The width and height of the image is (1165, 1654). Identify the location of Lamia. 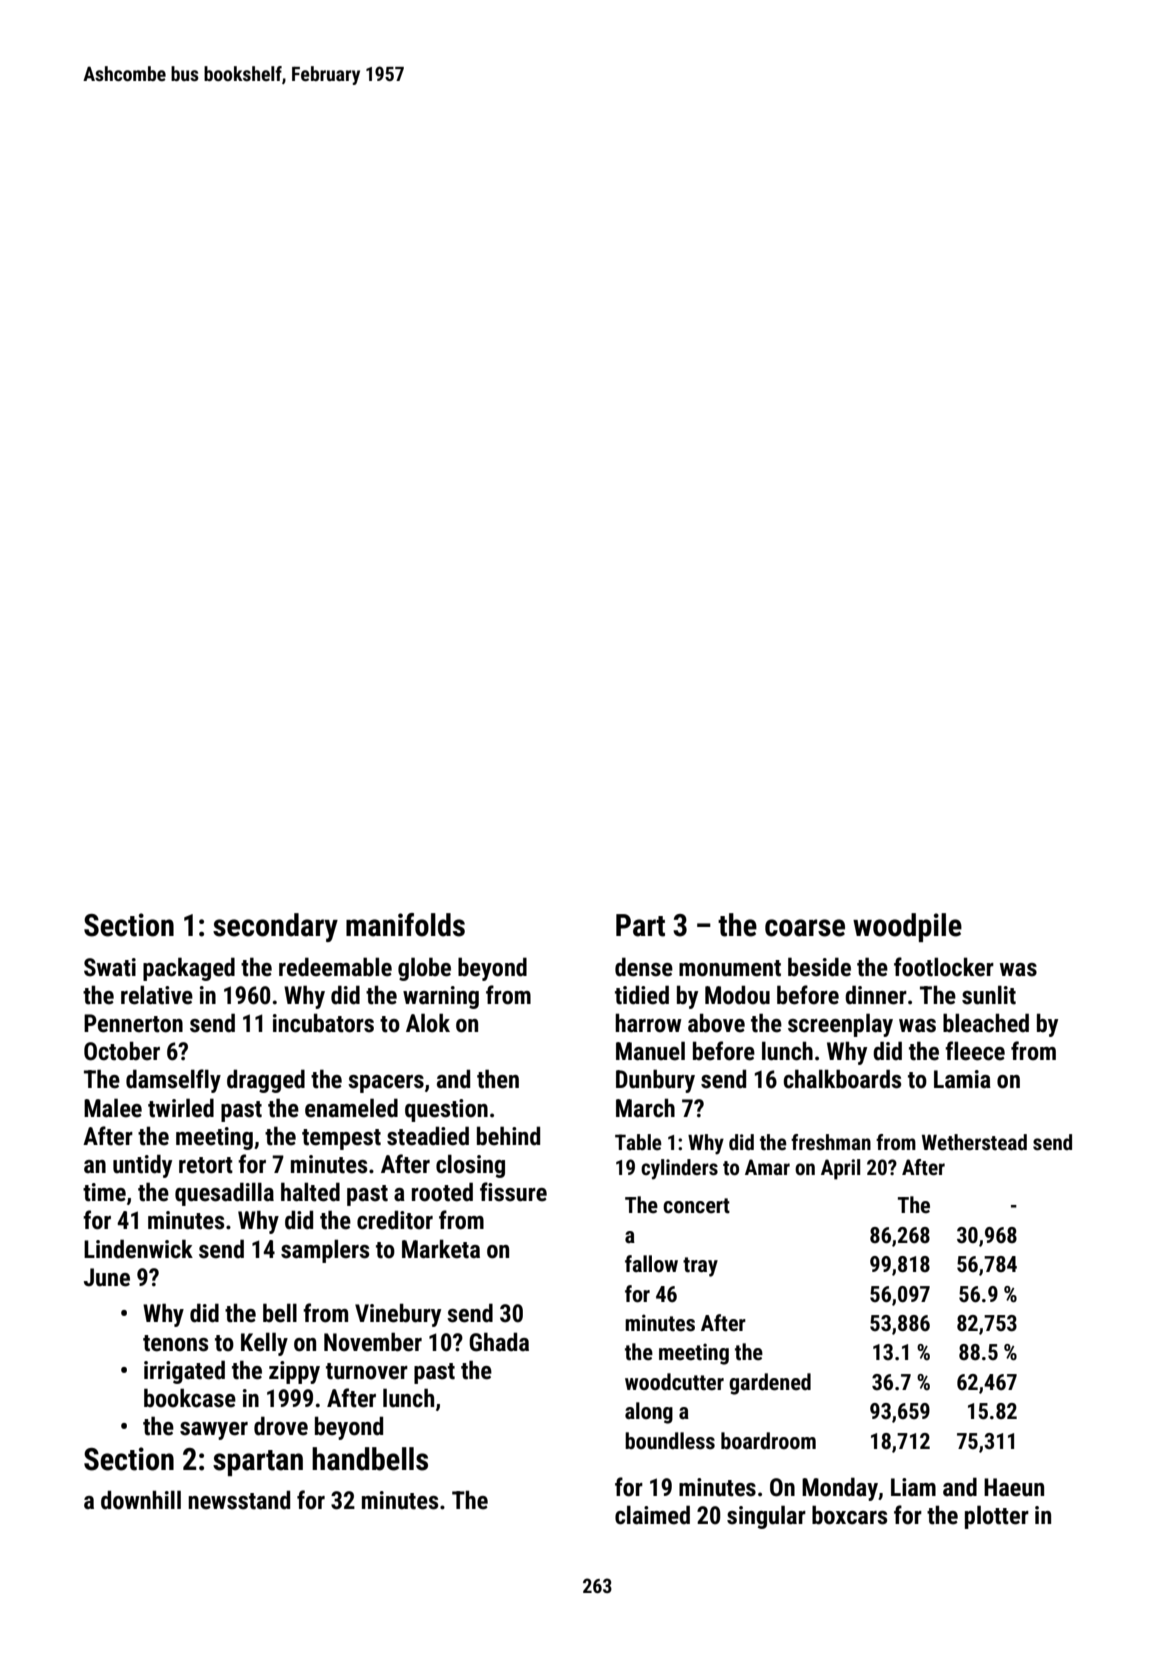
(962, 1079).
